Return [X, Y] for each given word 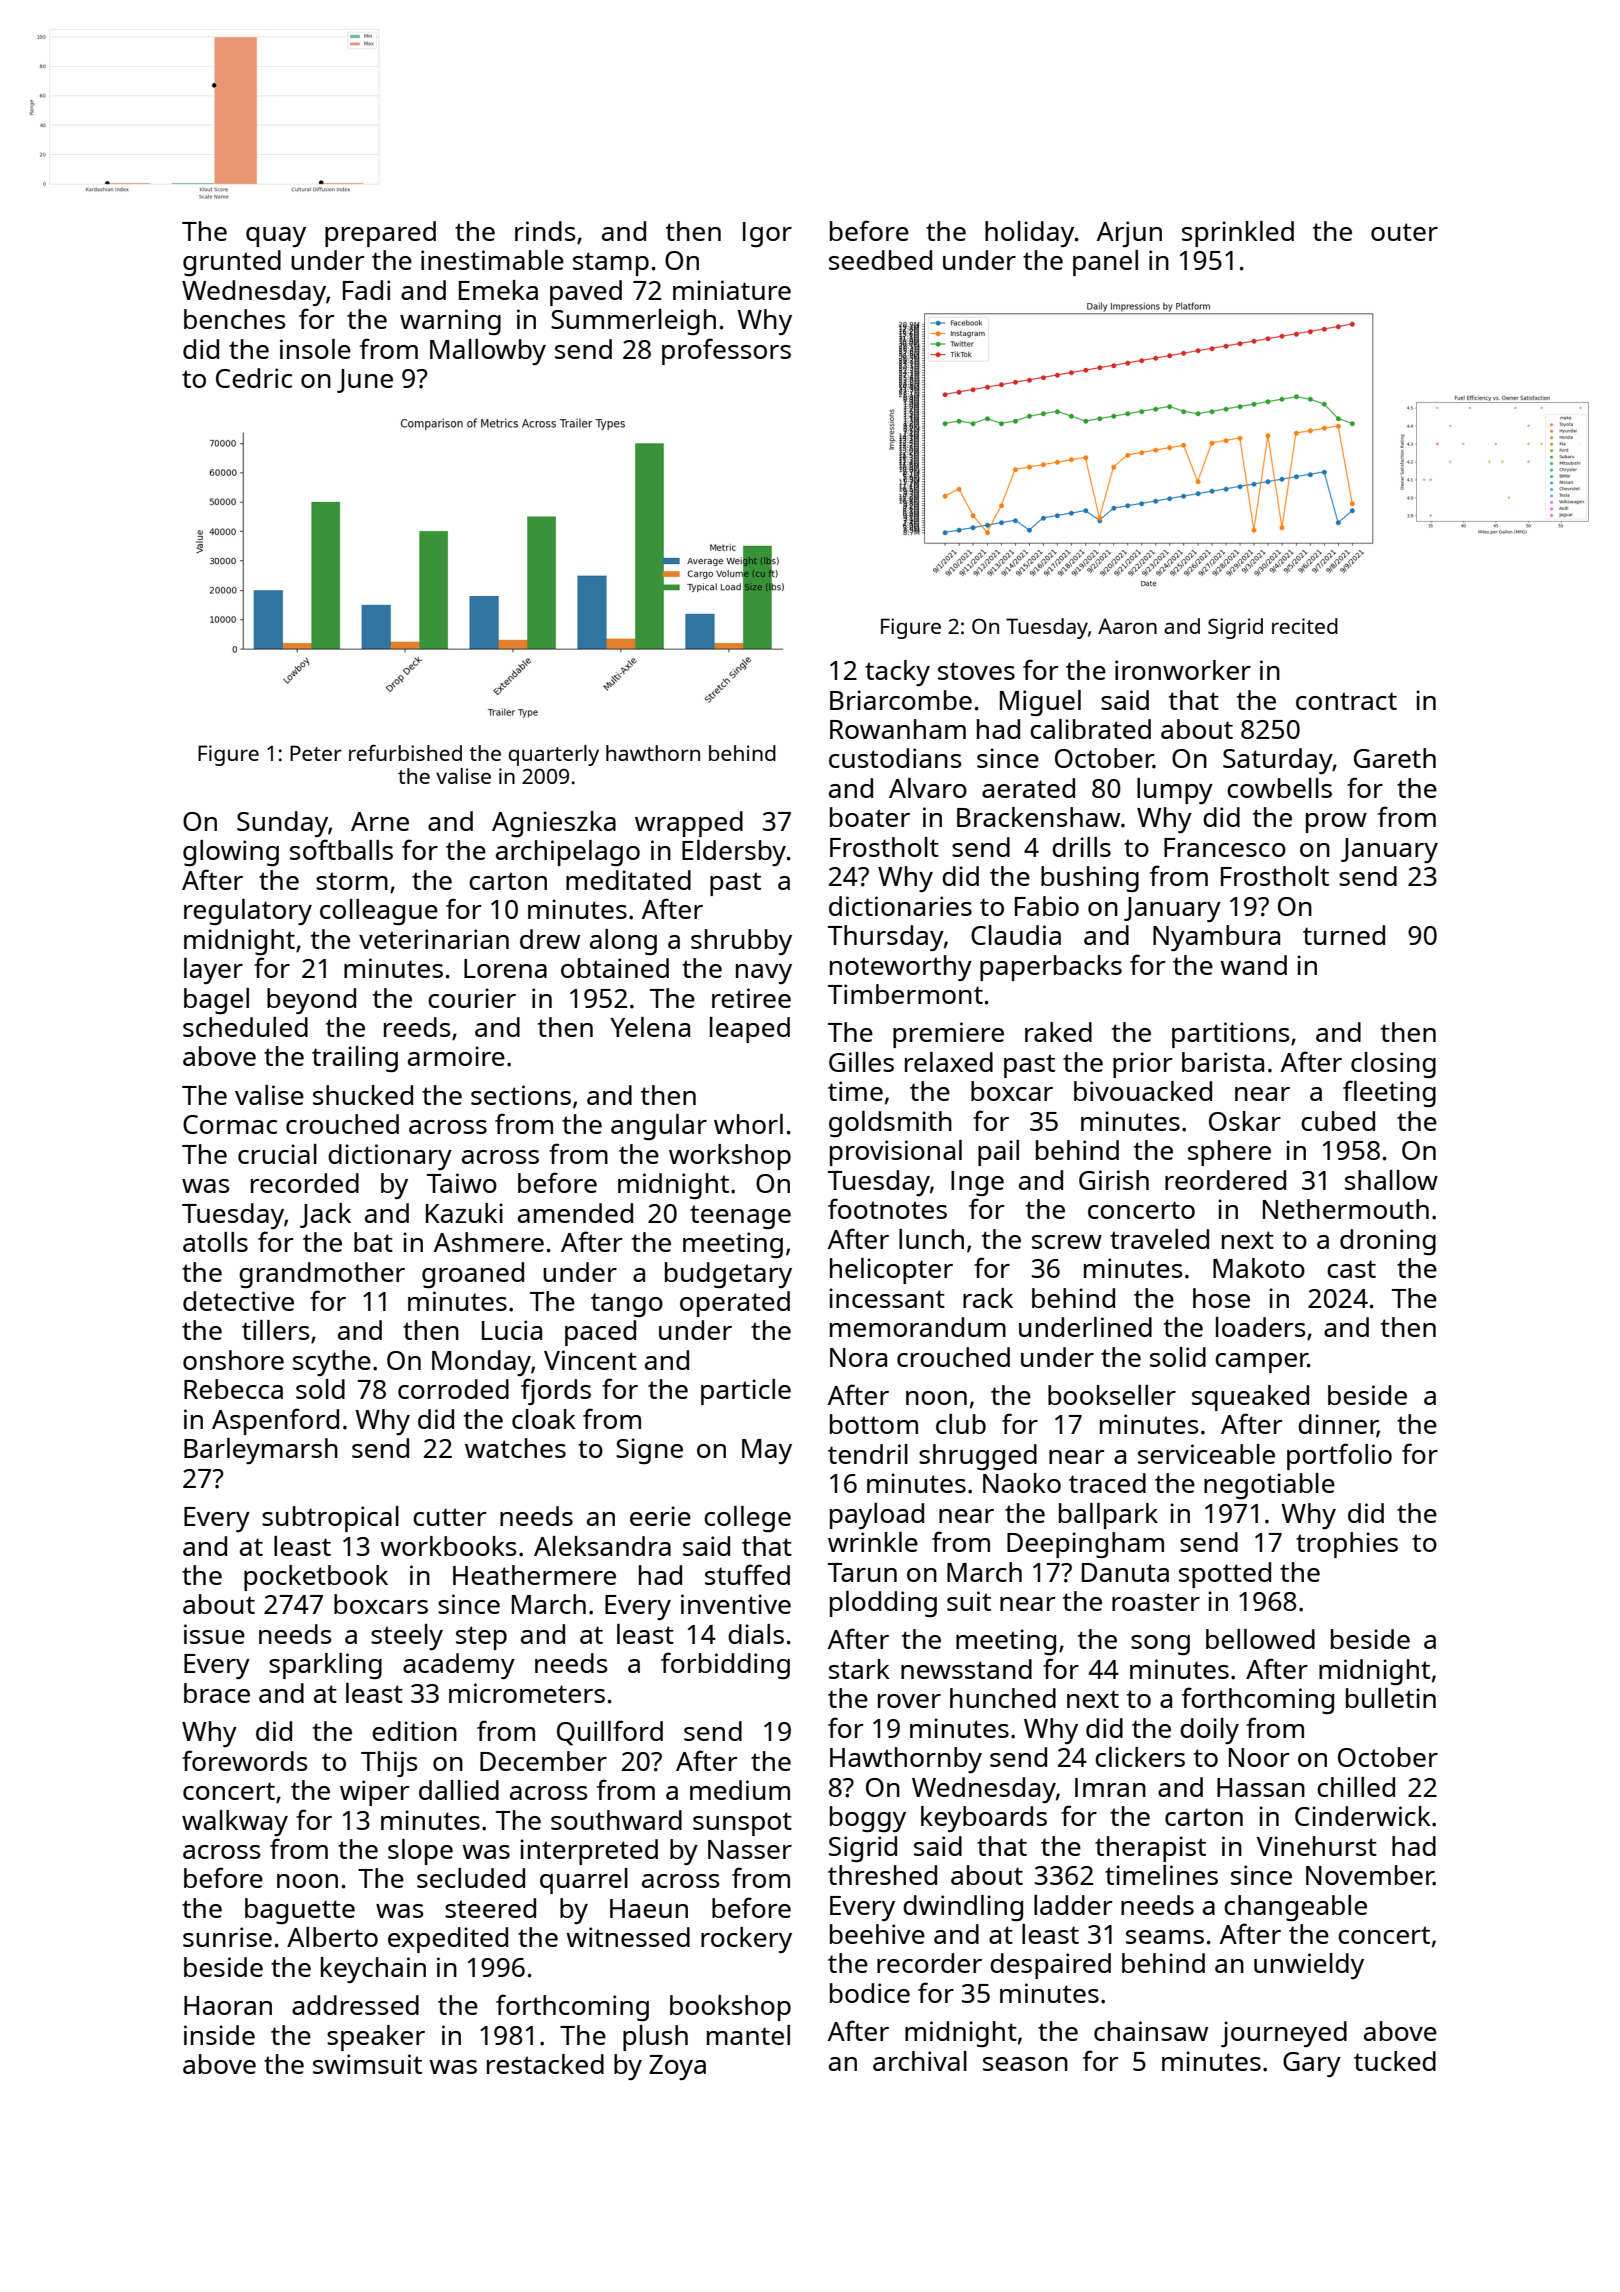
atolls [215, 1242]
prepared [380, 234]
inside [219, 2035]
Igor [767, 234]
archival [920, 2061]
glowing [231, 853]
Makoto [1259, 1268]
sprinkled [1238, 234]
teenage [740, 1217]
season [1025, 2064]
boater [870, 817]
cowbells [1279, 788]
